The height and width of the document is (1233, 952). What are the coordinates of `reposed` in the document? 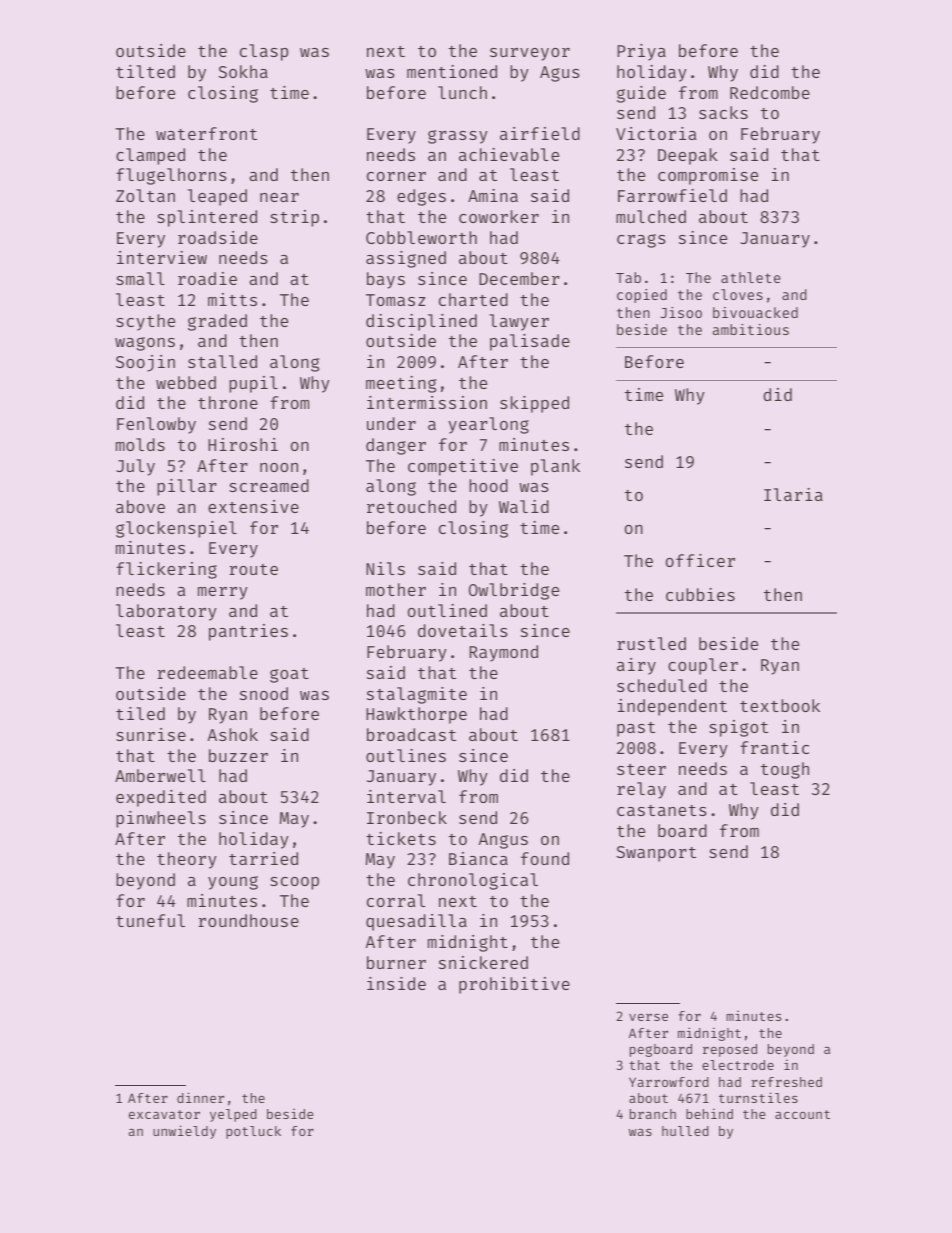 It's located at (730, 1050).
